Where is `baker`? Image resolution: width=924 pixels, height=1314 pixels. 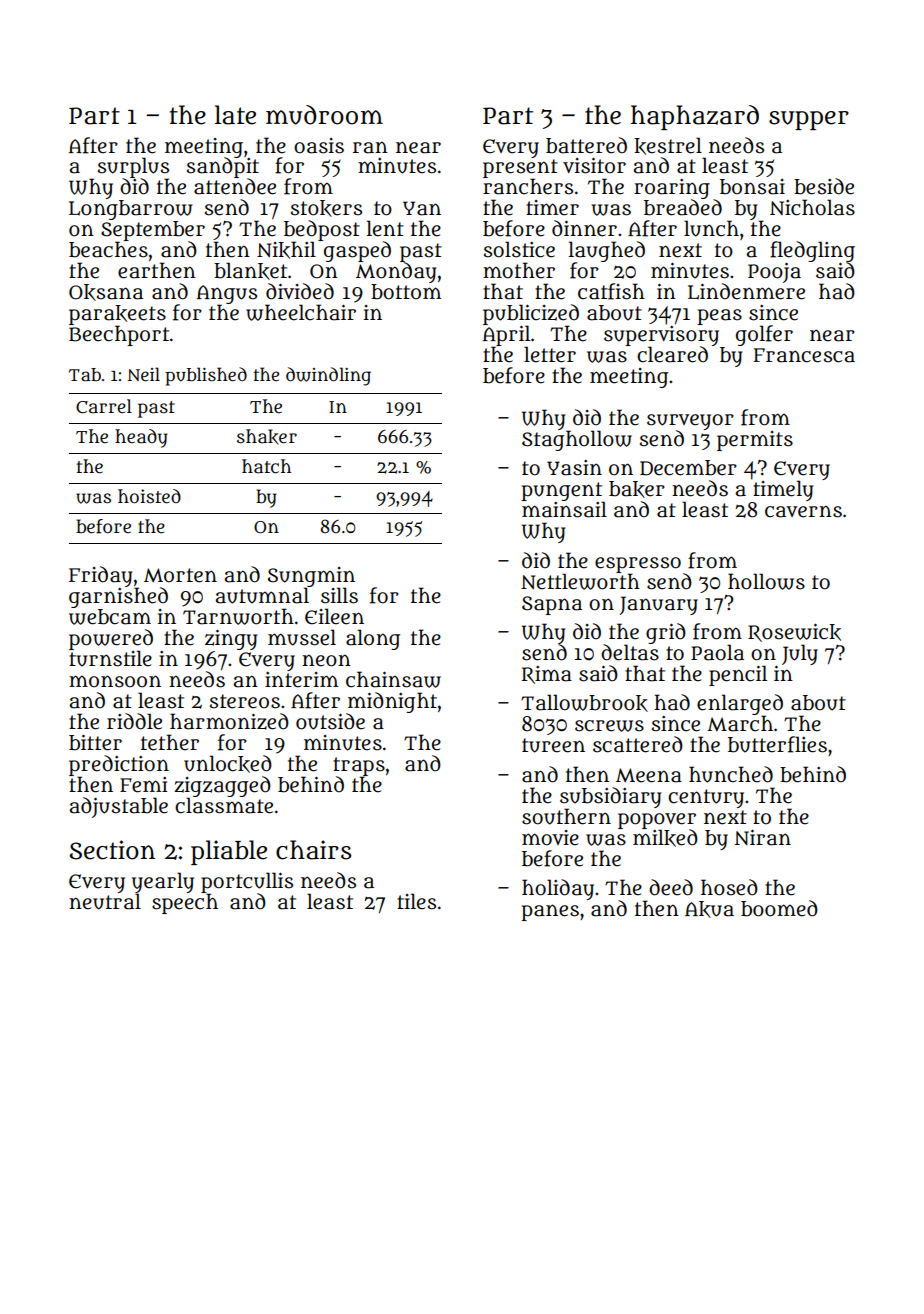 baker is located at coordinates (637, 489).
